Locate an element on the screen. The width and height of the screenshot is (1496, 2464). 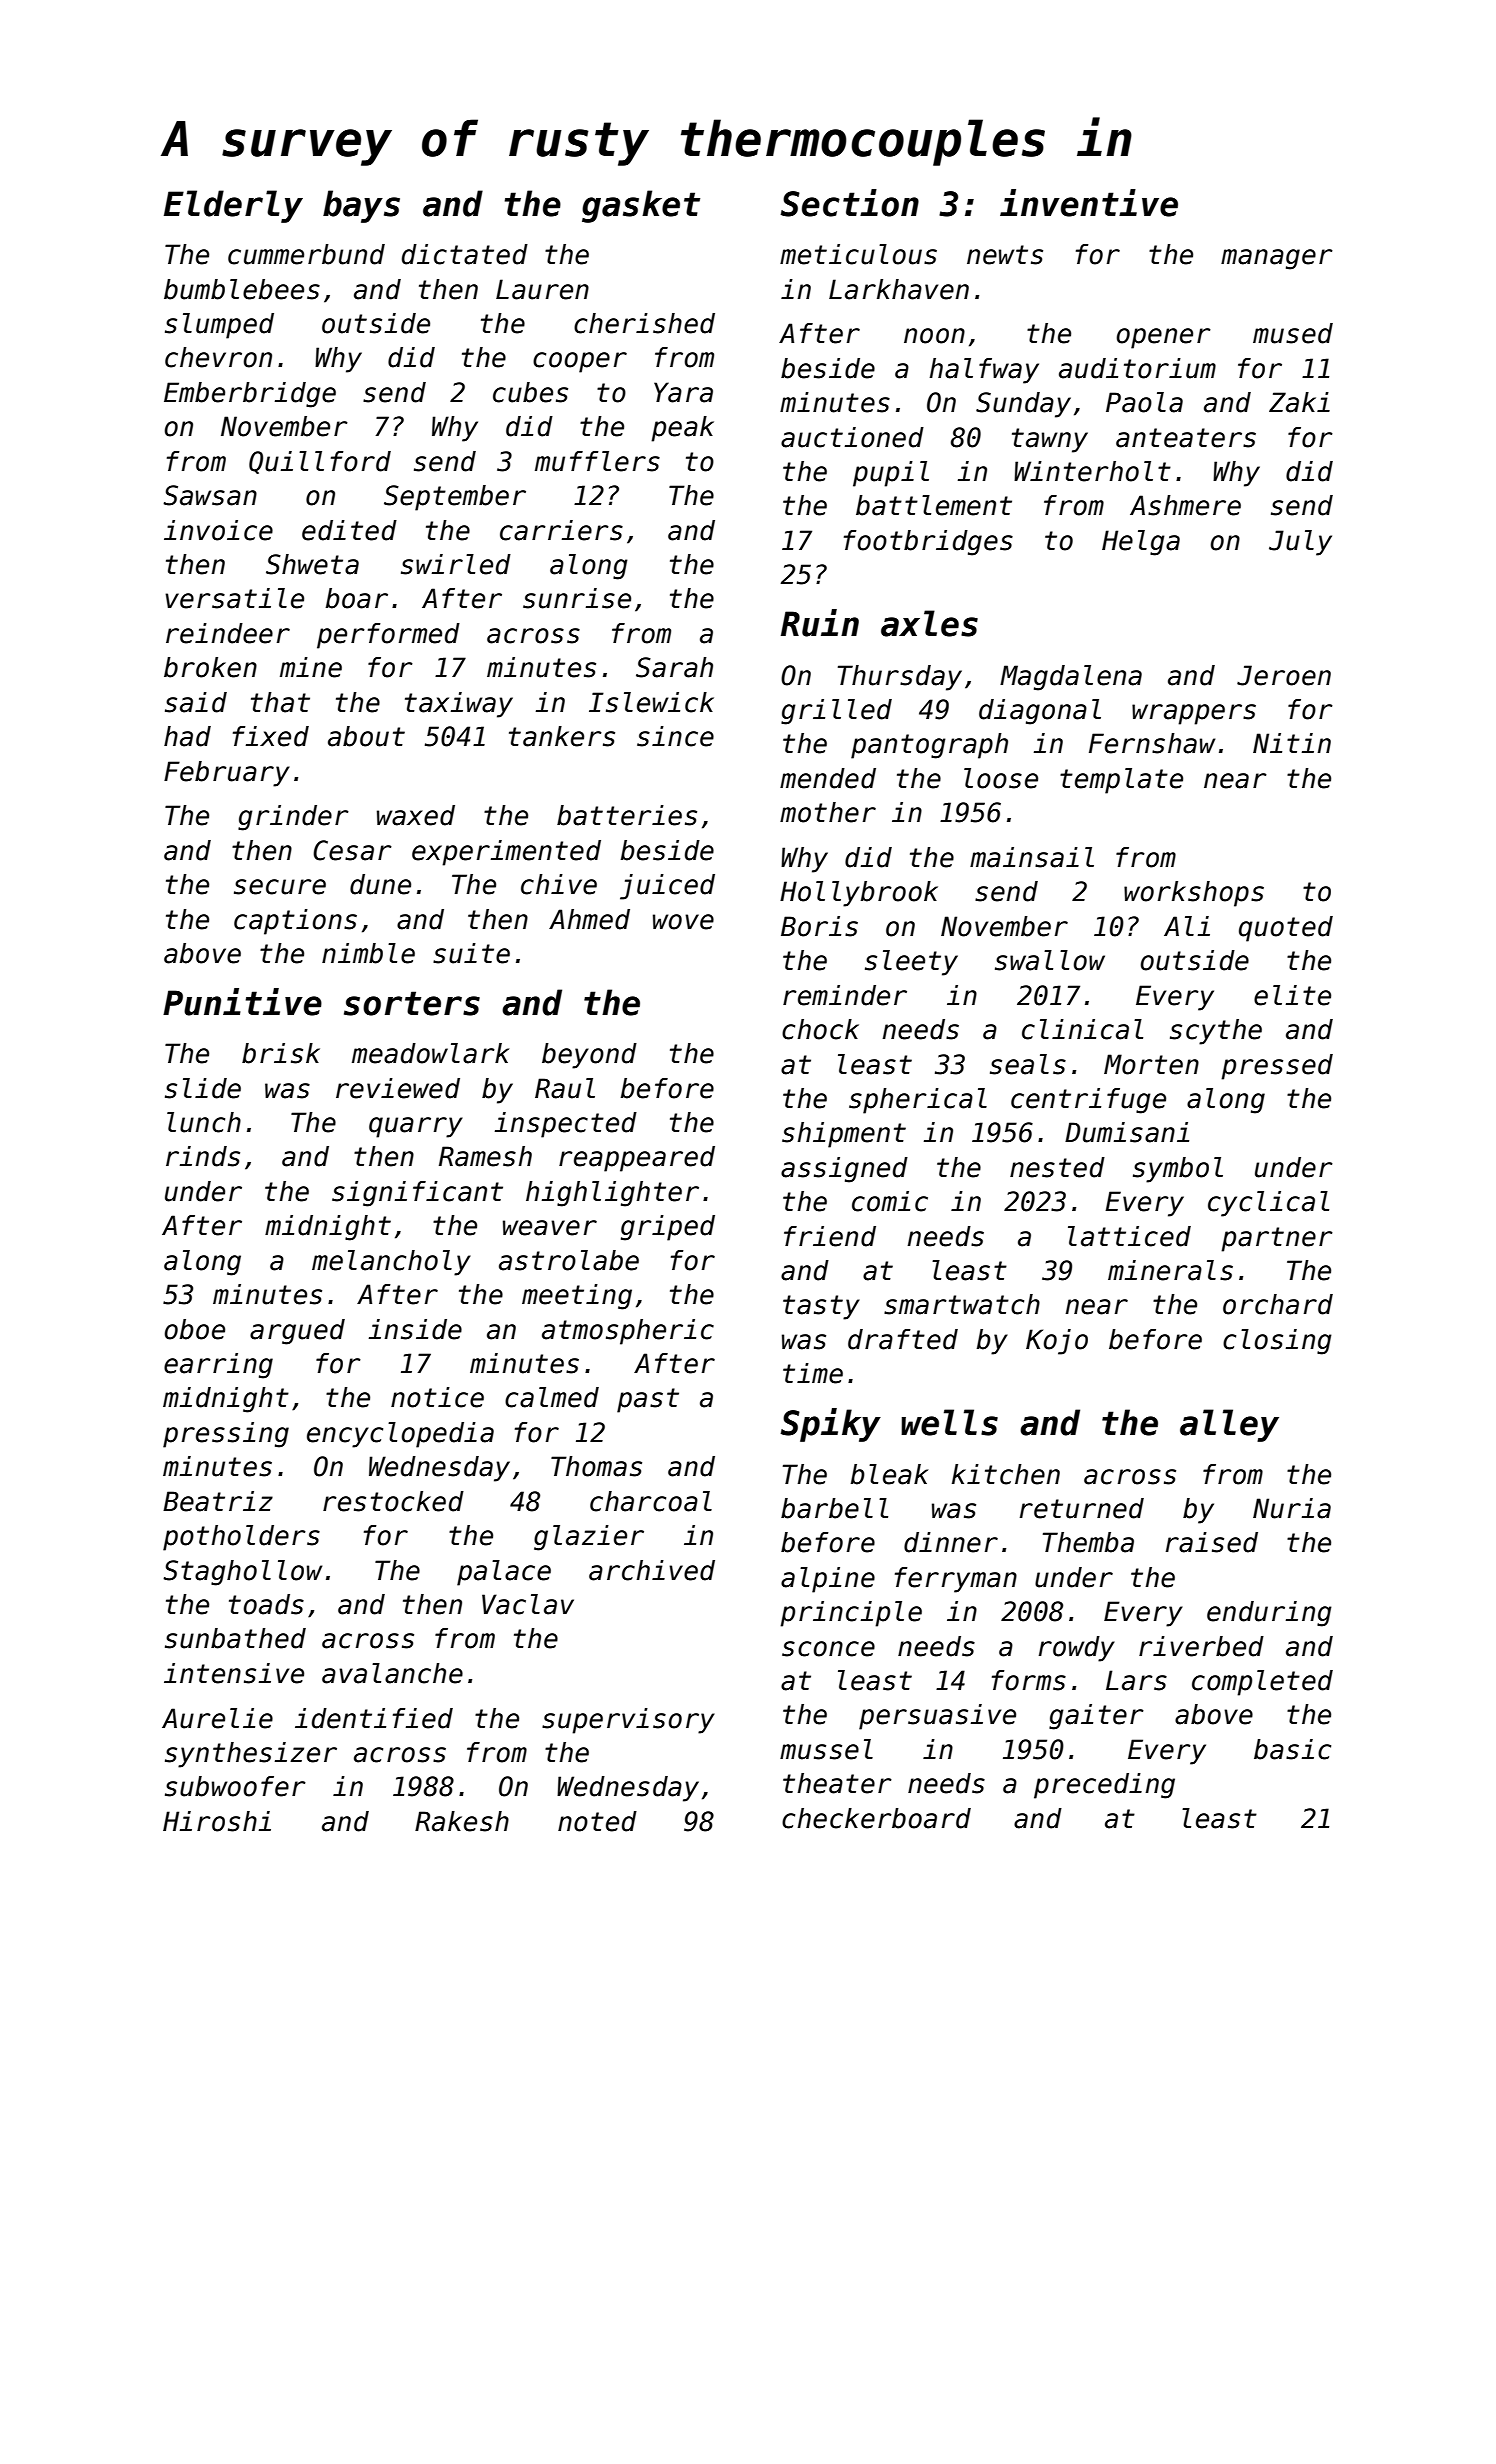
encyclopedia is located at coordinates (400, 1435).
